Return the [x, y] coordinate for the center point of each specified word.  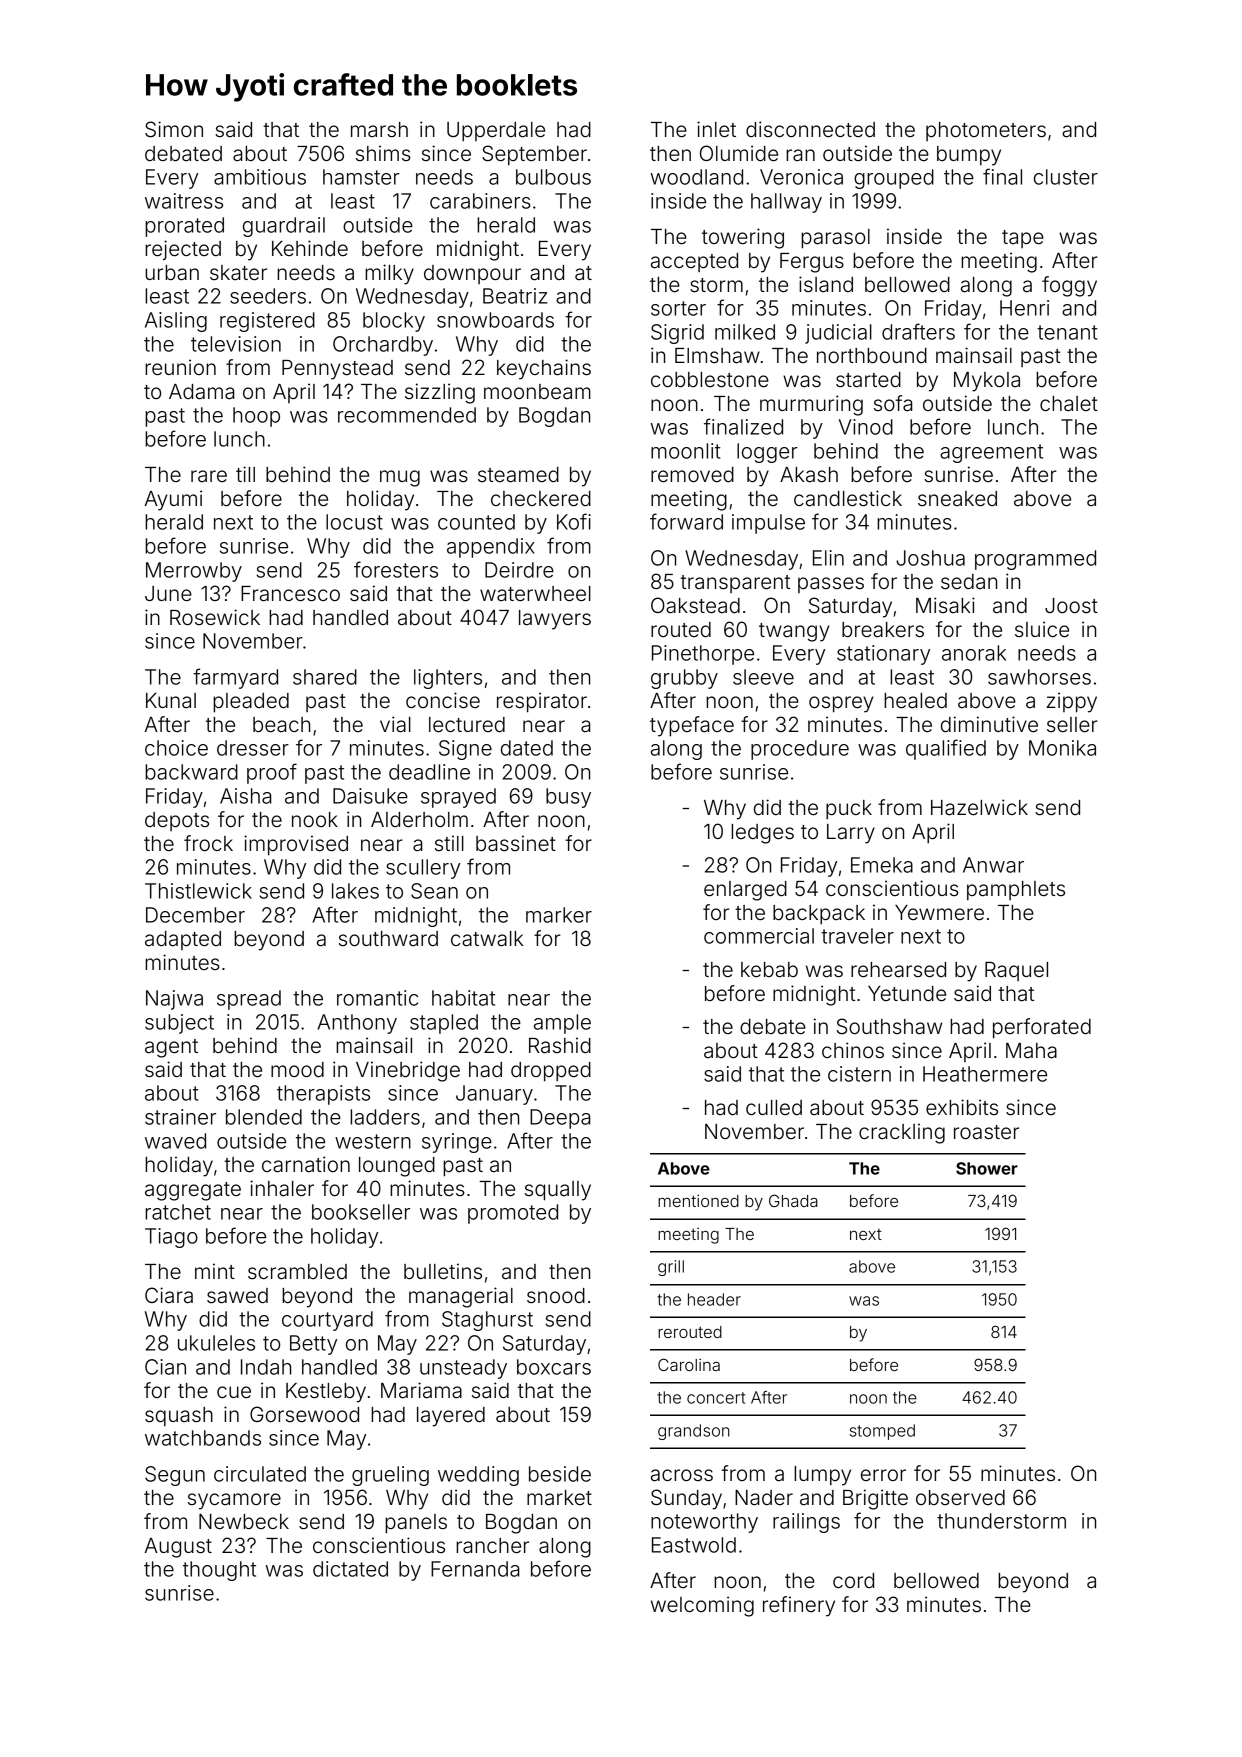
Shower [987, 1168]
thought [219, 1571]
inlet [716, 129]
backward [191, 772]
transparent [735, 584]
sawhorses [1039, 677]
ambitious [260, 177]
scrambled [297, 1272]
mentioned [698, 1200]
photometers [986, 131]
